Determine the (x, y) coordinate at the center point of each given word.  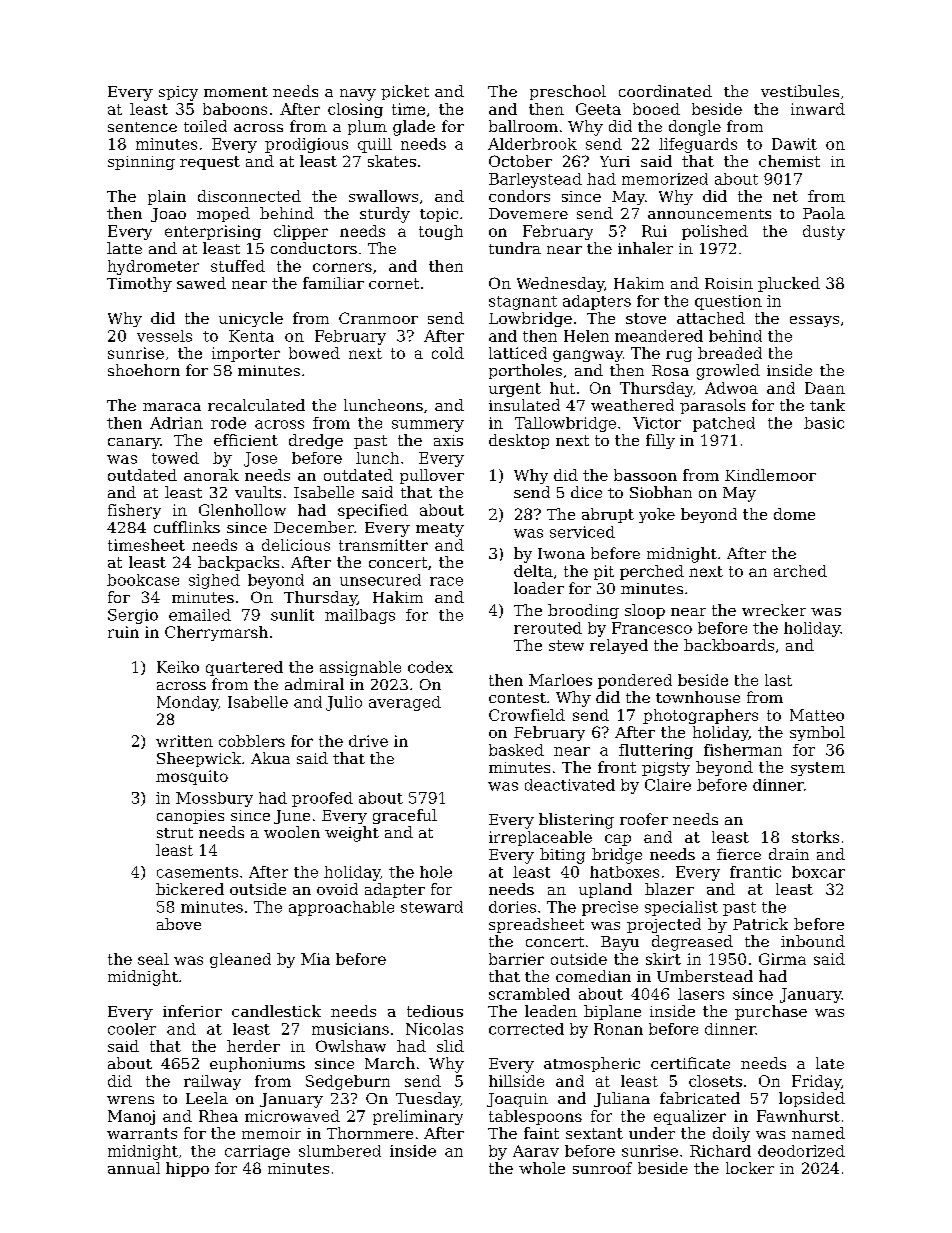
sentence (142, 127)
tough (441, 232)
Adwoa (731, 388)
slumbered (340, 1151)
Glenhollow (242, 510)
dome (794, 514)
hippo (187, 1169)
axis (448, 440)
